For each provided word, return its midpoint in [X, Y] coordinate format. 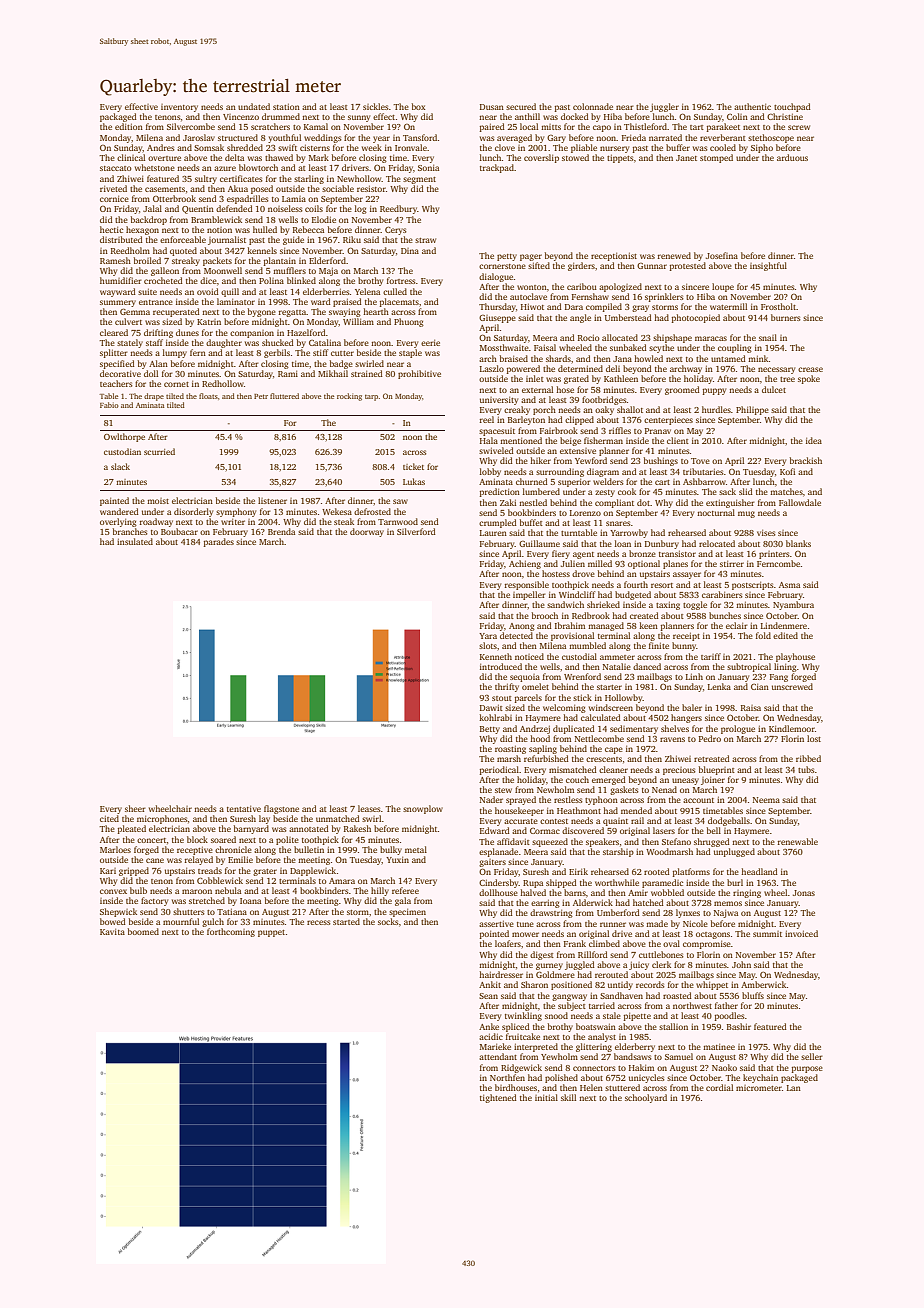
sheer [135, 808]
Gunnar [652, 265]
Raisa [751, 708]
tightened [498, 1098]
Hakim [641, 1067]
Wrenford [582, 676]
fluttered [284, 396]
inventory [179, 108]
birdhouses [516, 1087]
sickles [376, 106]
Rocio [589, 337]
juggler [664, 107]
